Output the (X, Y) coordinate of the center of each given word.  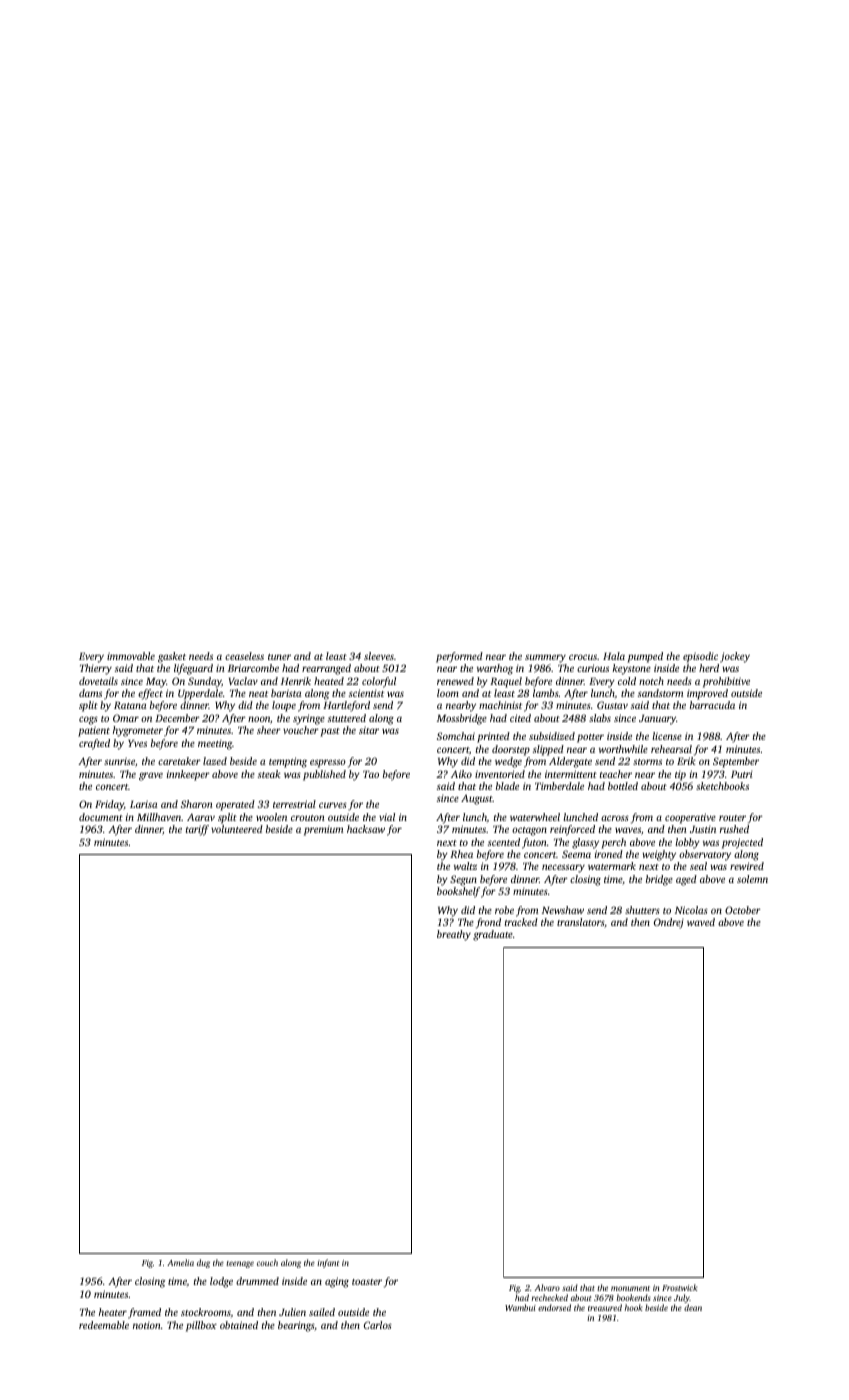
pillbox (201, 1326)
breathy (454, 935)
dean (693, 1307)
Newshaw (563, 910)
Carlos (378, 1325)
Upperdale (200, 694)
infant (328, 1263)
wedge (508, 762)
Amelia (180, 1262)
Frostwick (679, 1287)
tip (680, 775)
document (101, 817)
